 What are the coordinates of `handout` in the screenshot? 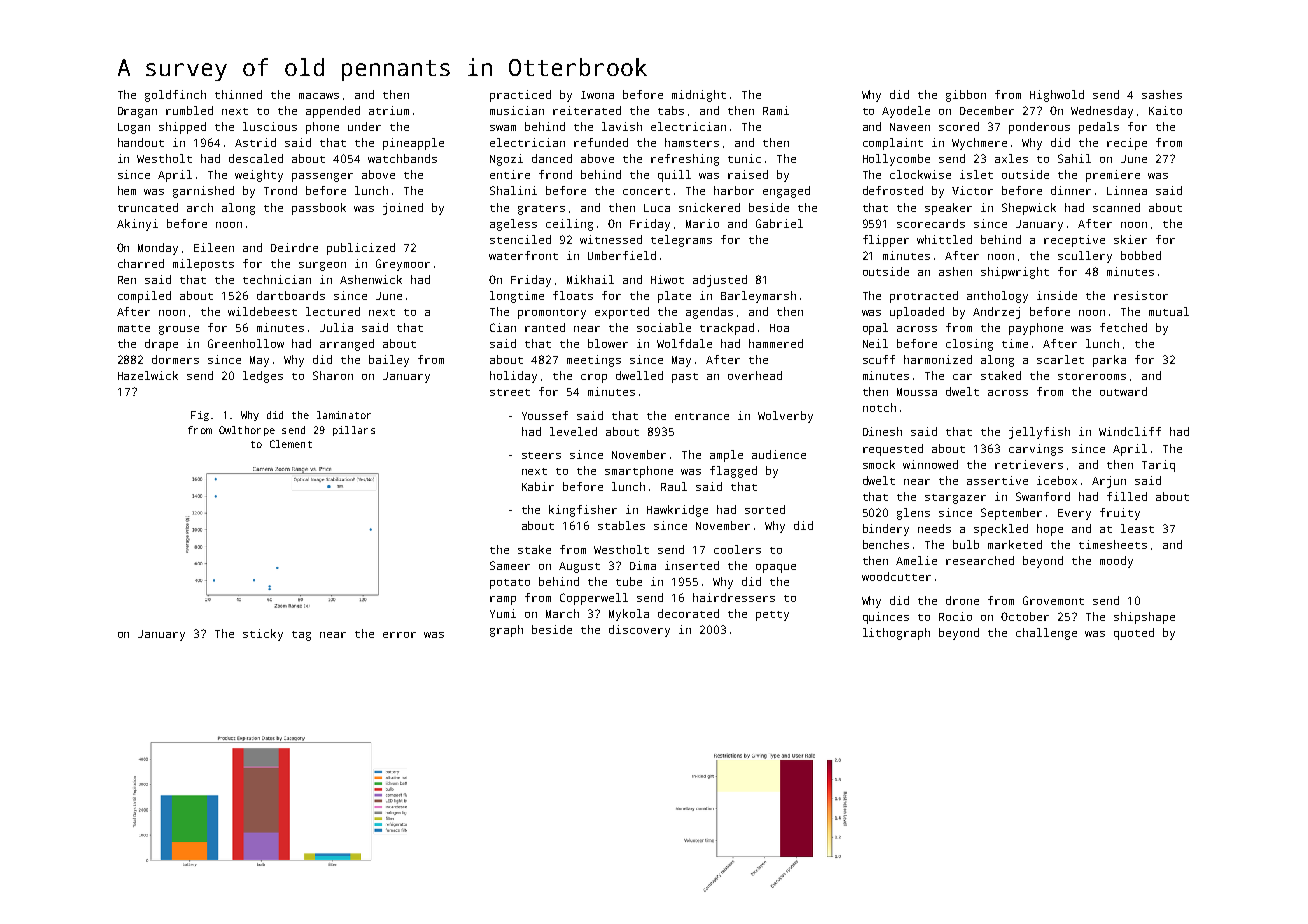 It's located at (141, 142).
